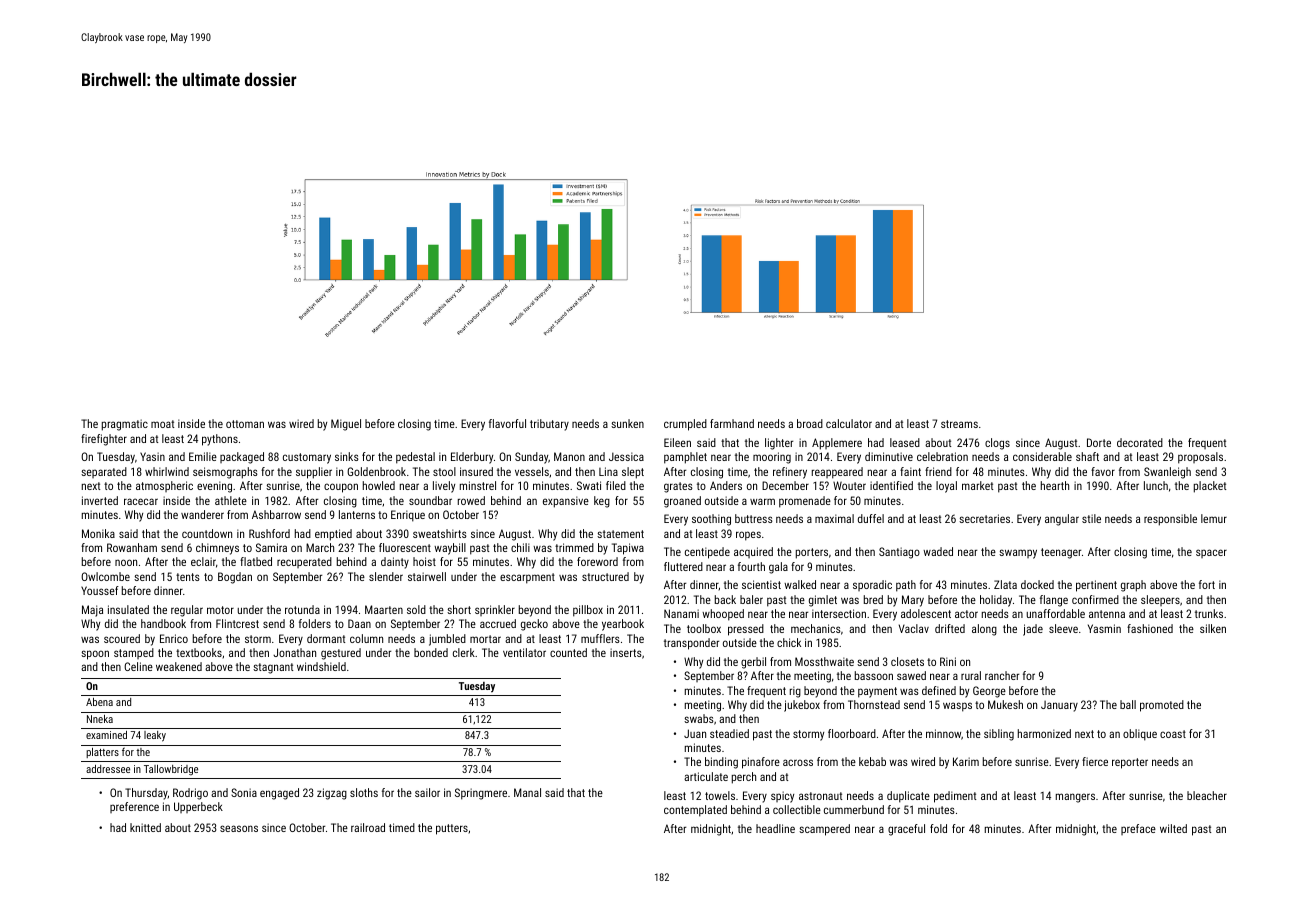 This screenshot has width=1308, height=924. What do you see at coordinates (1018, 554) in the screenshot?
I see `swampy` at bounding box center [1018, 554].
